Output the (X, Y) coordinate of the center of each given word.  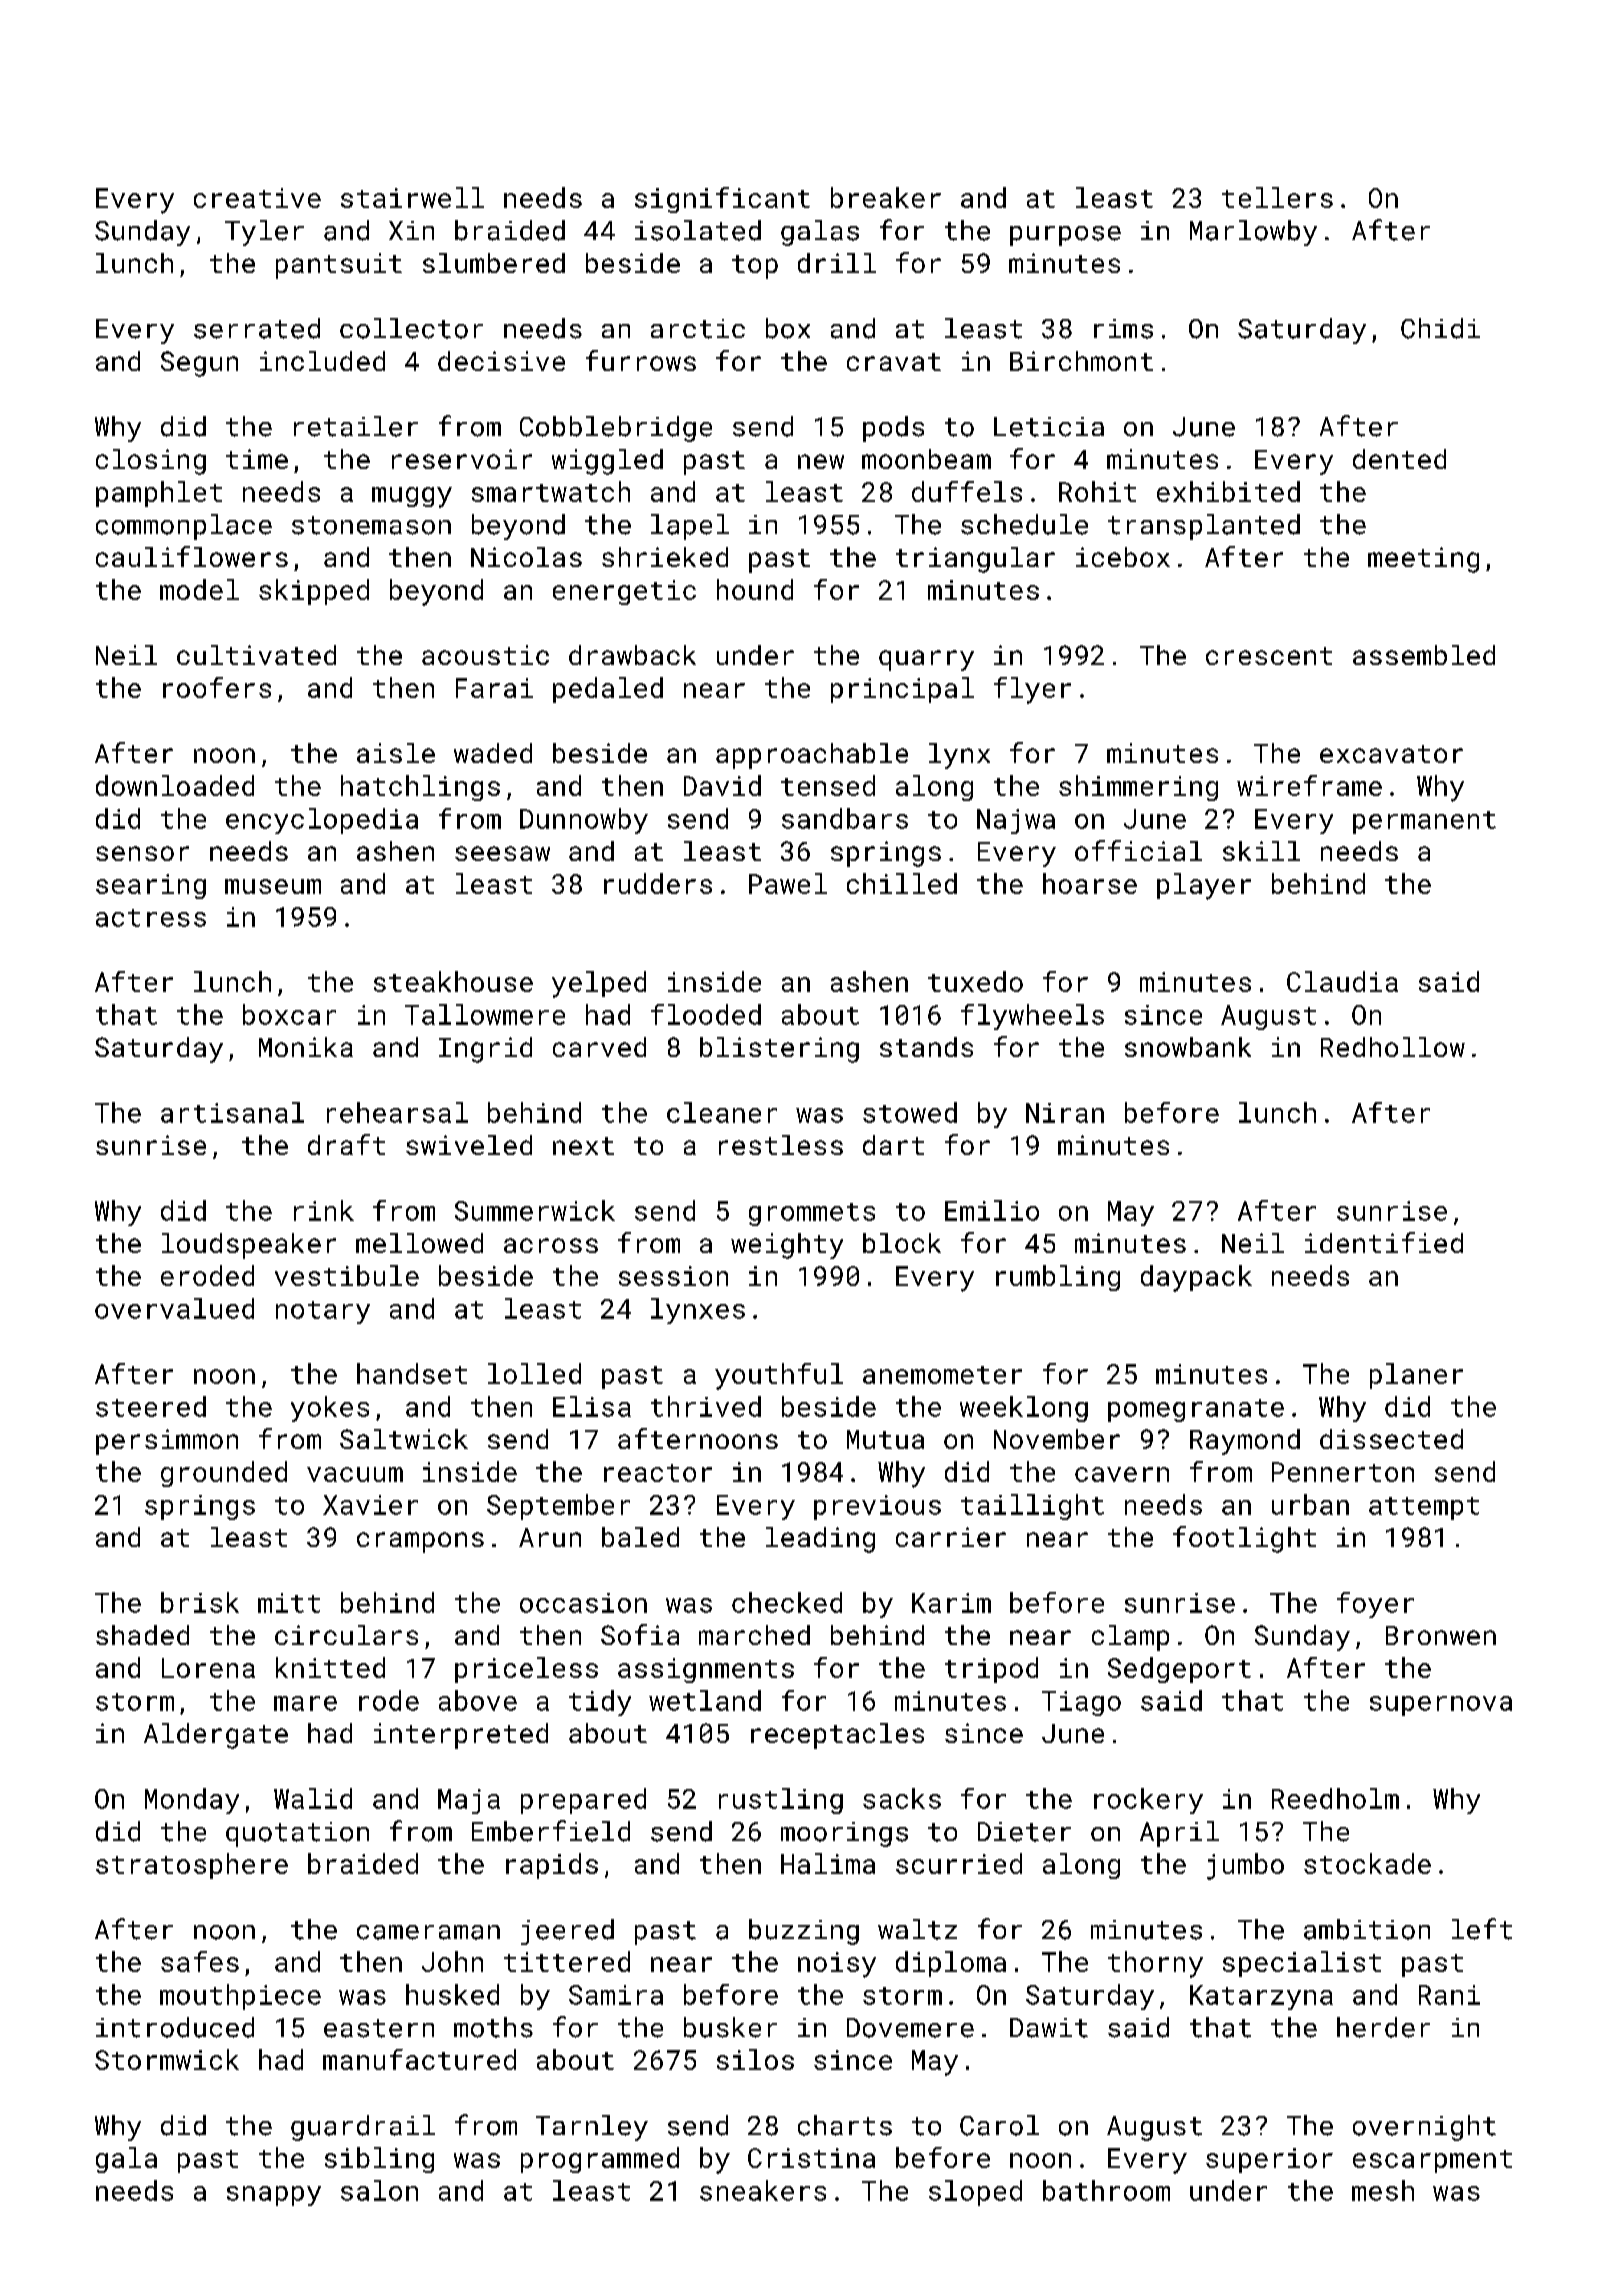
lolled (534, 1373)
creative (257, 198)
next (583, 1146)
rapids (552, 1866)
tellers (1277, 197)
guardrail (363, 2128)
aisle (396, 753)
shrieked (665, 557)
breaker (886, 197)
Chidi (1440, 328)
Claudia (1342, 981)
